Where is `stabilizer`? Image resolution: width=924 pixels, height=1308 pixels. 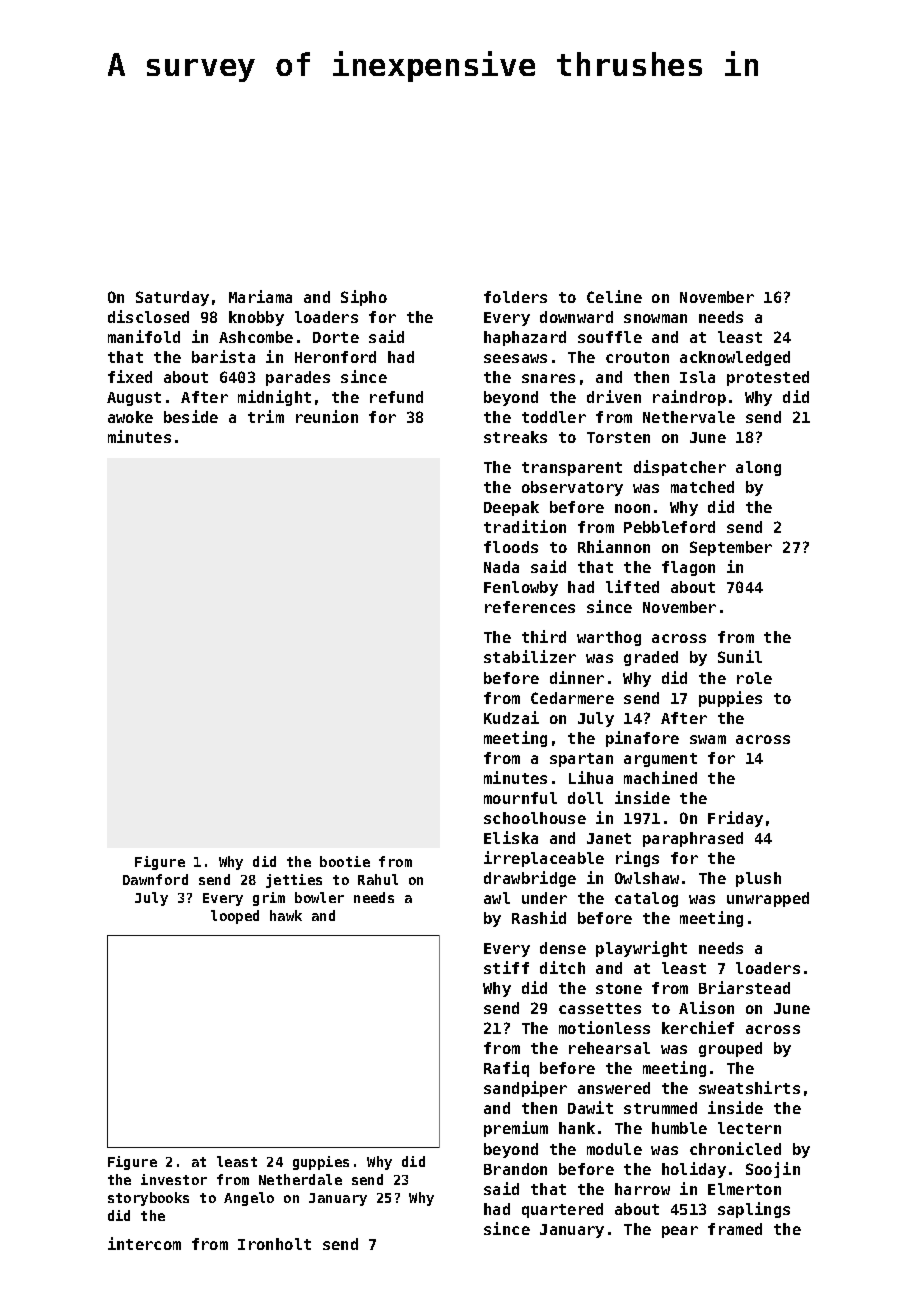
stabilizer is located at coordinates (530, 656).
